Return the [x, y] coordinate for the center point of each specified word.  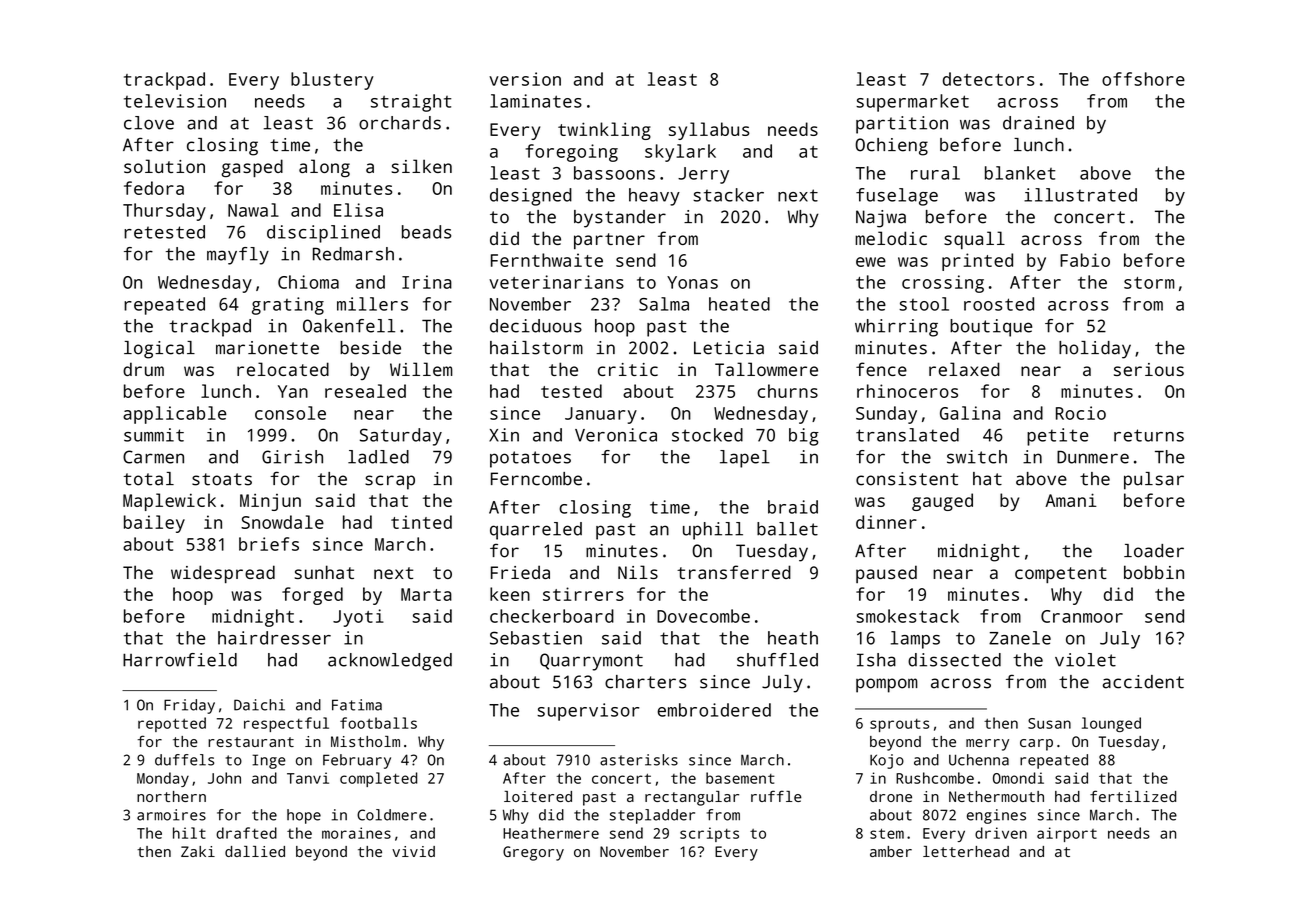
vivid [413, 851]
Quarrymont [591, 662]
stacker [728, 195]
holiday [1095, 350]
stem [887, 833]
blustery [332, 81]
